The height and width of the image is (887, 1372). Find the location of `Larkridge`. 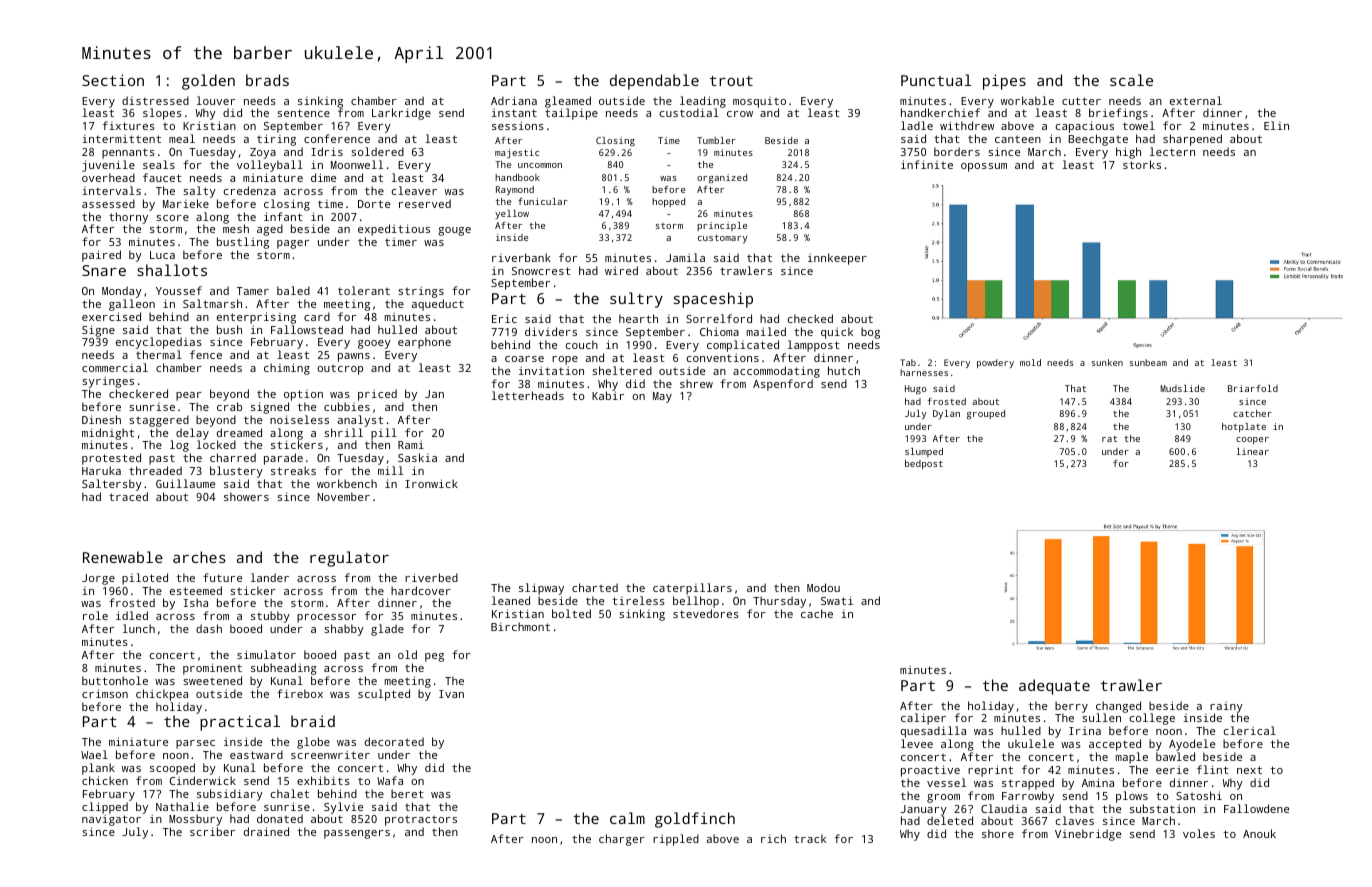

Larkridge is located at coordinates (401, 114).
